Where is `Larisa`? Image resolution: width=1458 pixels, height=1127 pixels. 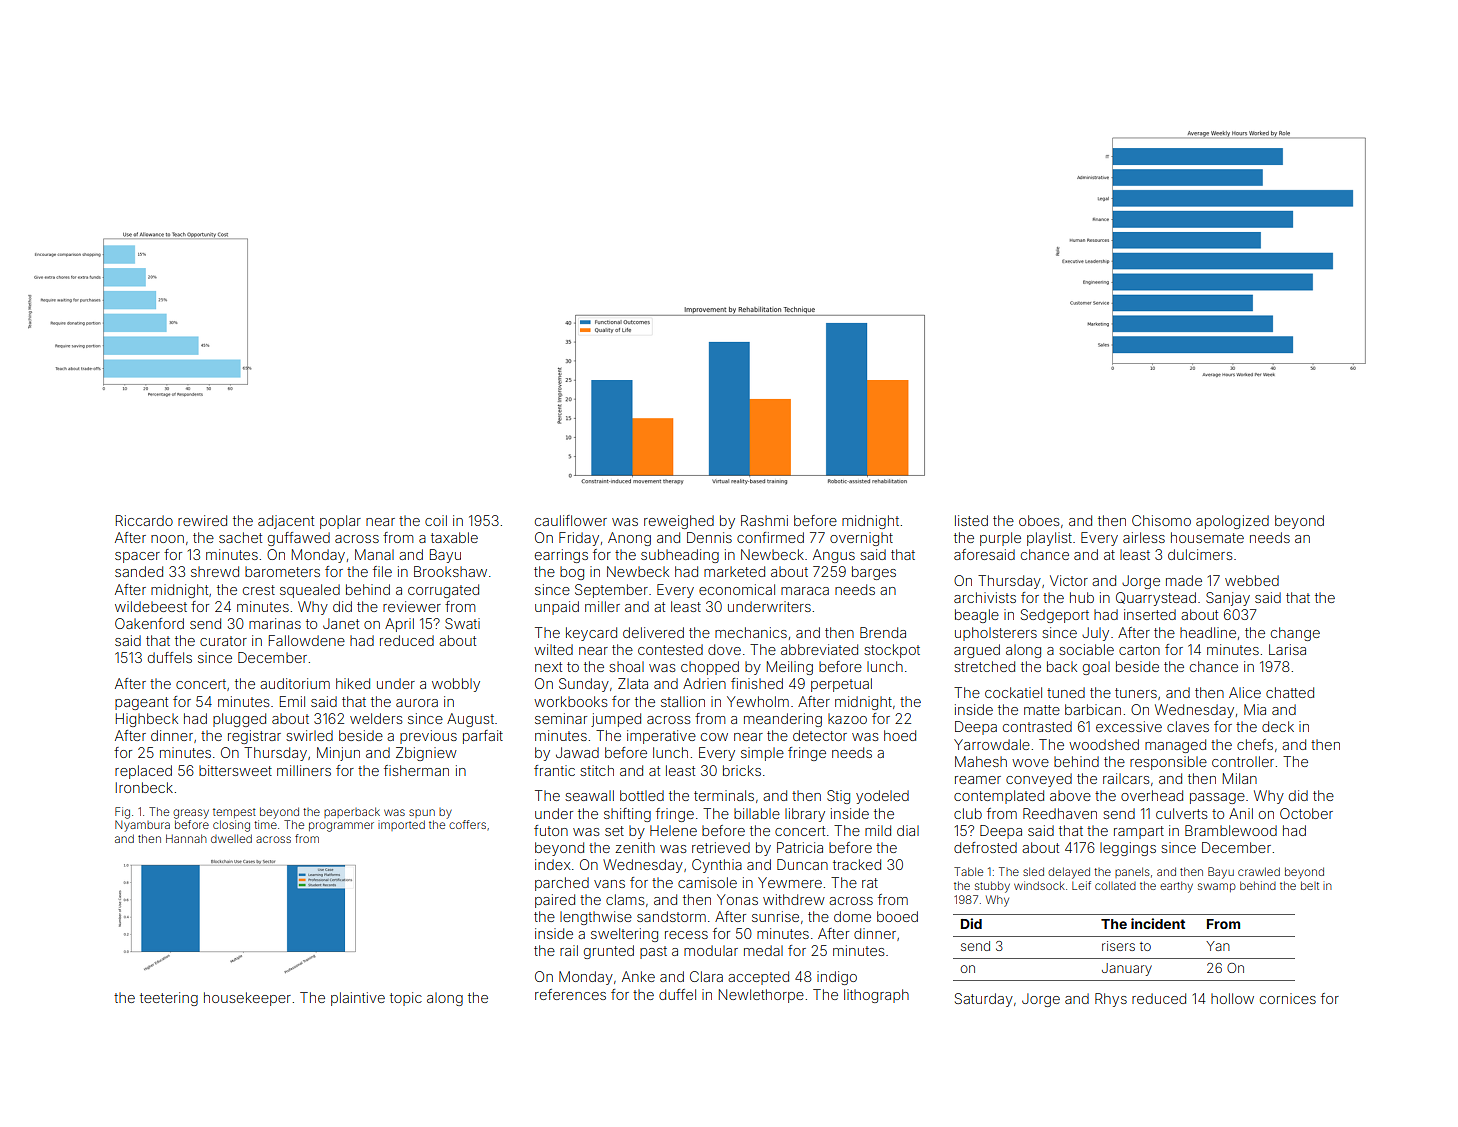 Larisa is located at coordinates (1287, 649).
